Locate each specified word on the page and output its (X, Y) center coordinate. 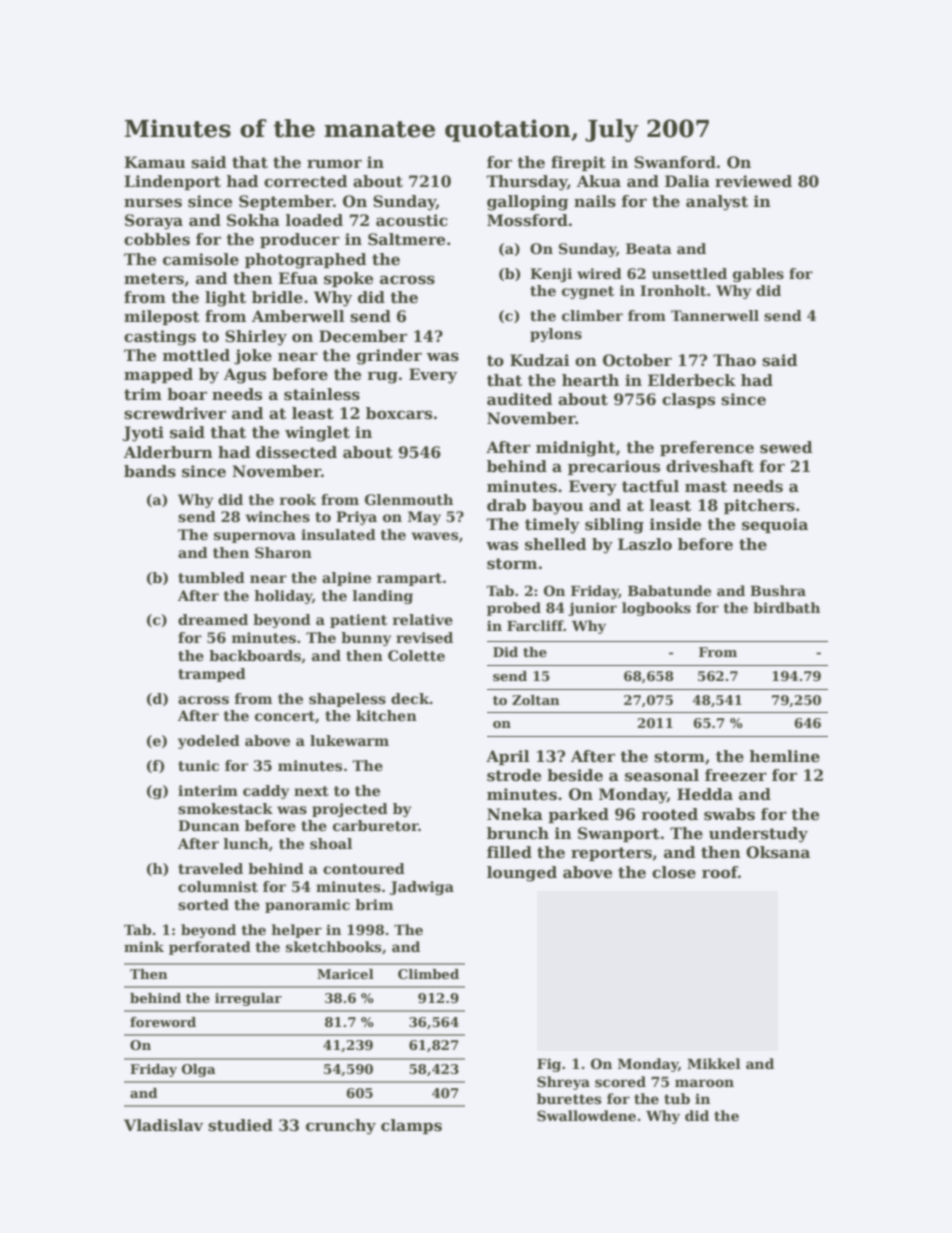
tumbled (211, 577)
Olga (199, 1070)
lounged (522, 874)
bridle (277, 297)
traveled (210, 868)
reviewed (753, 181)
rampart (409, 579)
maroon (704, 1083)
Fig (549, 1065)
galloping (528, 203)
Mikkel (714, 1063)
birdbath (786, 607)
